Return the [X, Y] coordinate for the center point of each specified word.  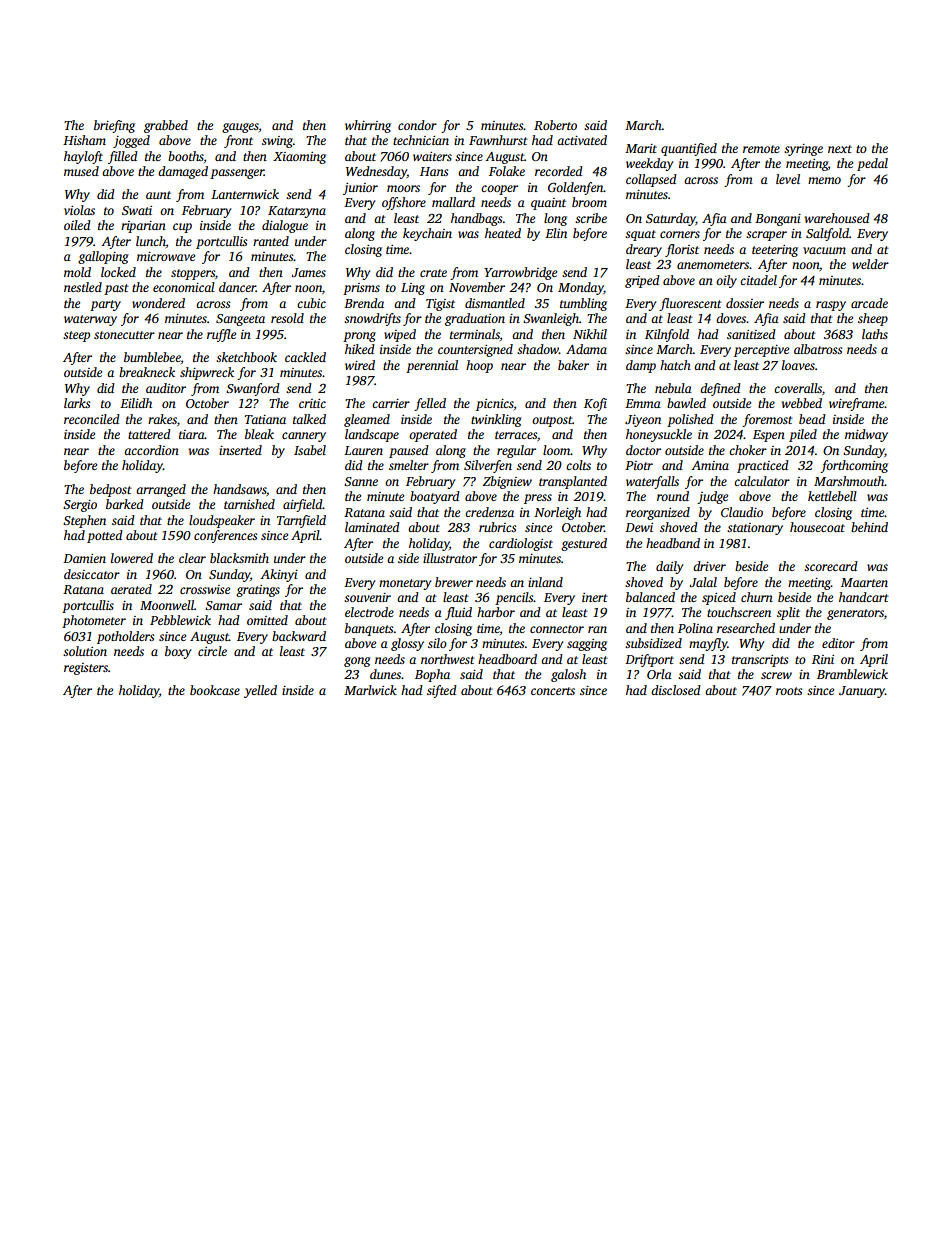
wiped [400, 335]
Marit [641, 148]
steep [76, 336]
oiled [77, 225]
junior [360, 189]
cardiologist [521, 544]
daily [669, 567]
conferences [225, 536]
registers [86, 669]
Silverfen [488, 466]
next [840, 149]
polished [690, 420]
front [238, 141]
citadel [758, 280]
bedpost [111, 490]
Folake [507, 171]
